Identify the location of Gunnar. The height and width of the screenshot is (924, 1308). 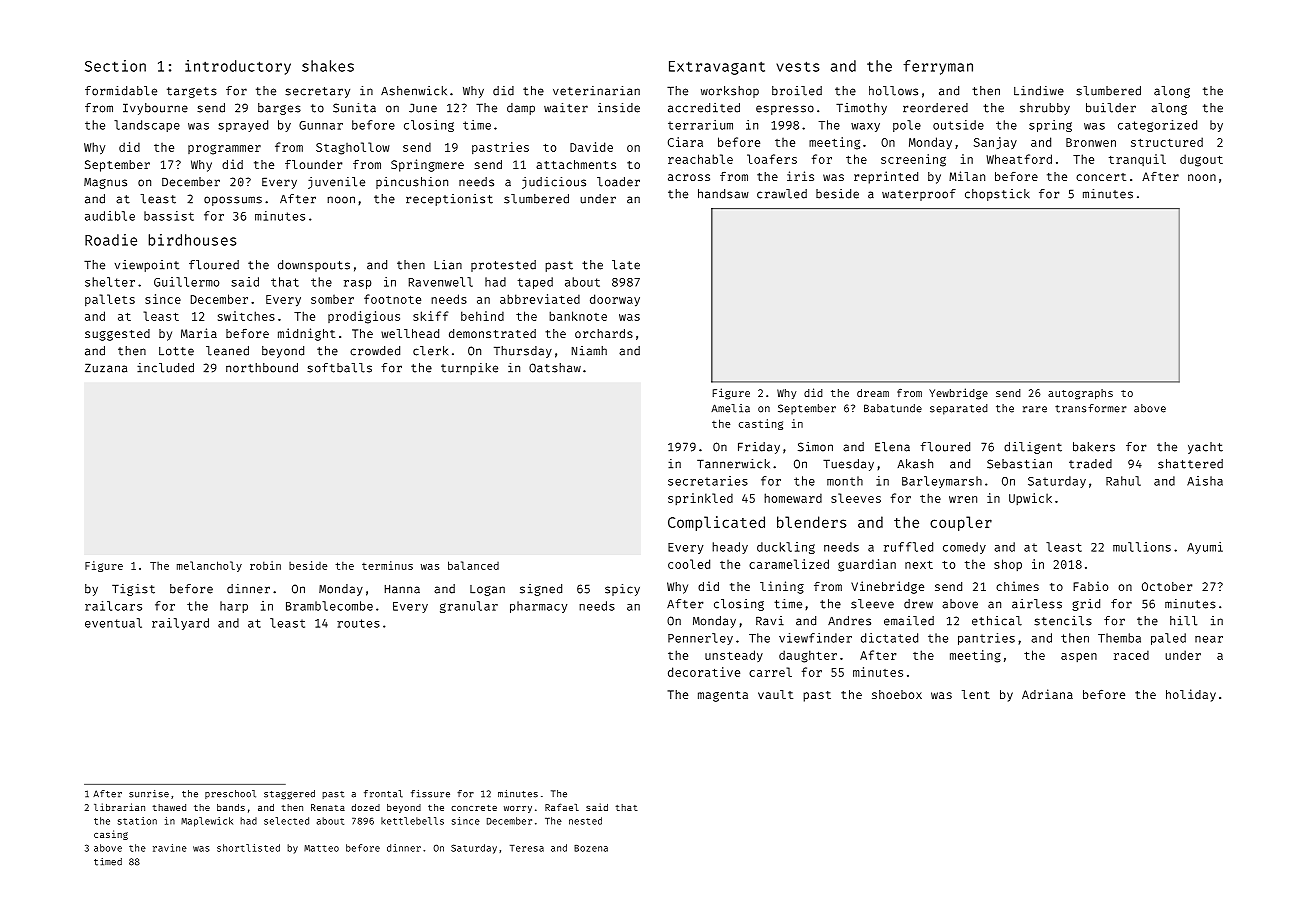
(321, 125).
